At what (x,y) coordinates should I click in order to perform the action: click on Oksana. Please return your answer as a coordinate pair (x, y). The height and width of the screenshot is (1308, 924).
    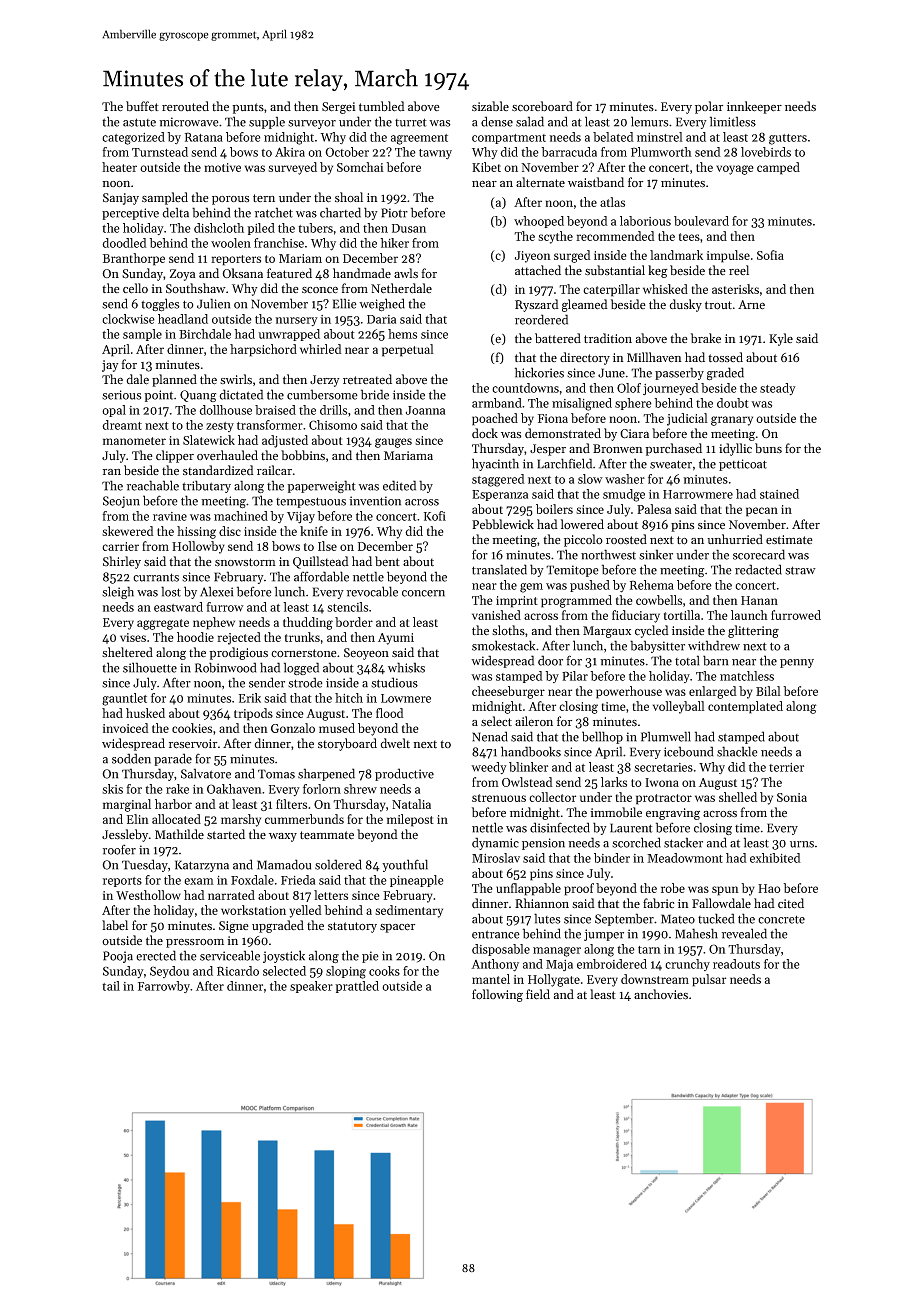
    Looking at the image, I should click on (242, 273).
